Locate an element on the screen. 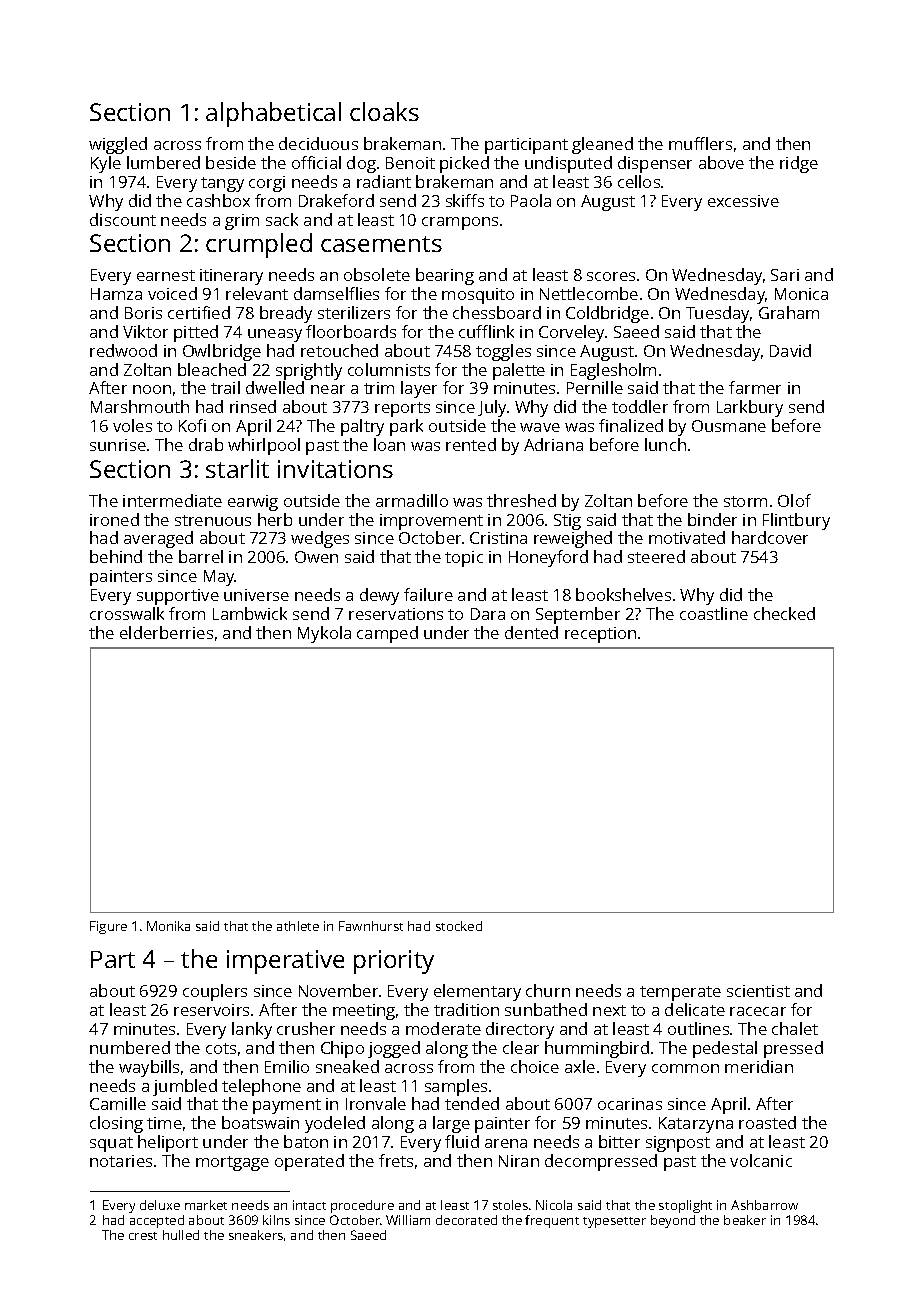 Image resolution: width=924 pixels, height=1308 pixels. scientist is located at coordinates (758, 991).
